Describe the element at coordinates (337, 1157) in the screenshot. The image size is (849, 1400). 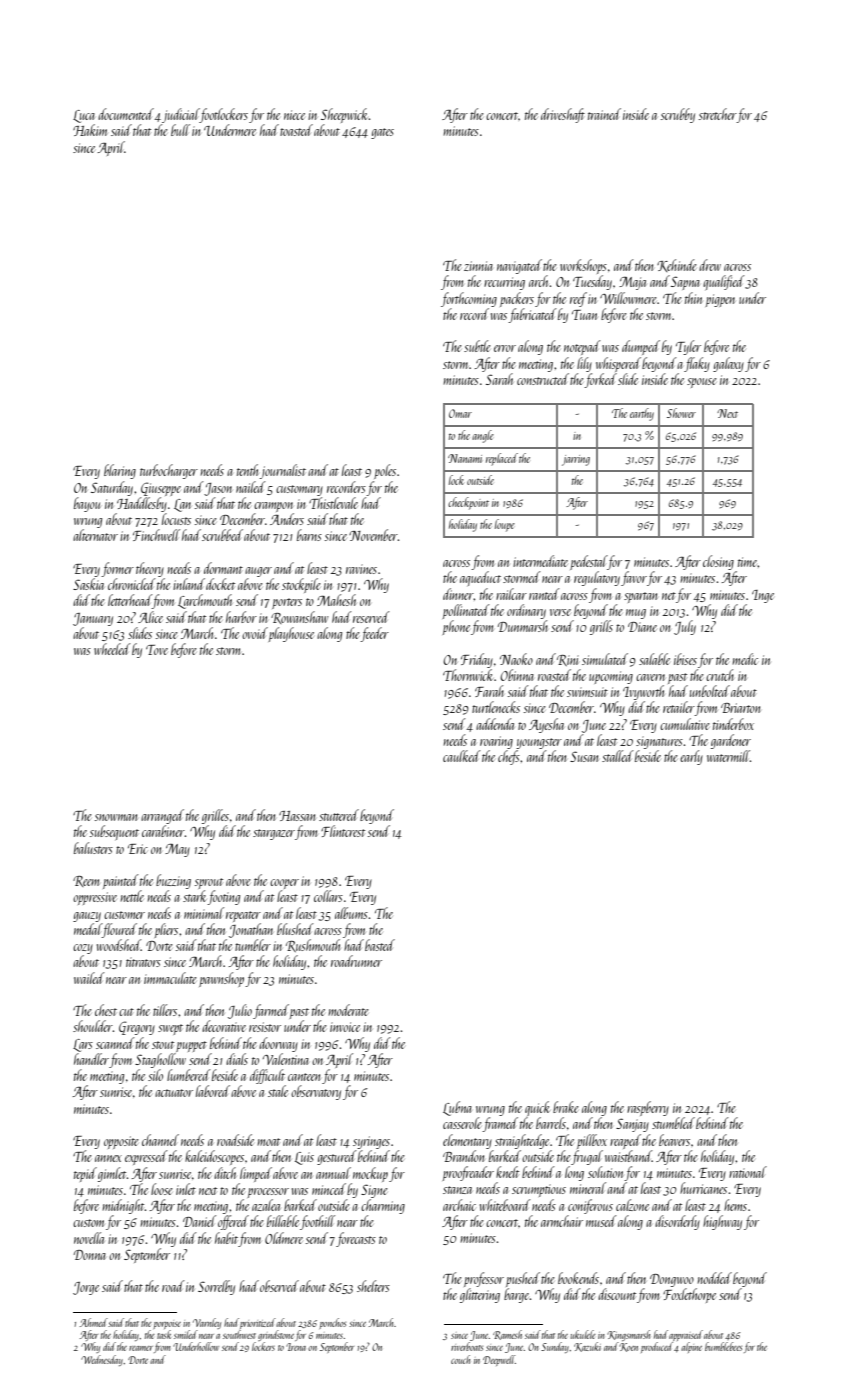
I see `gestured` at that location.
